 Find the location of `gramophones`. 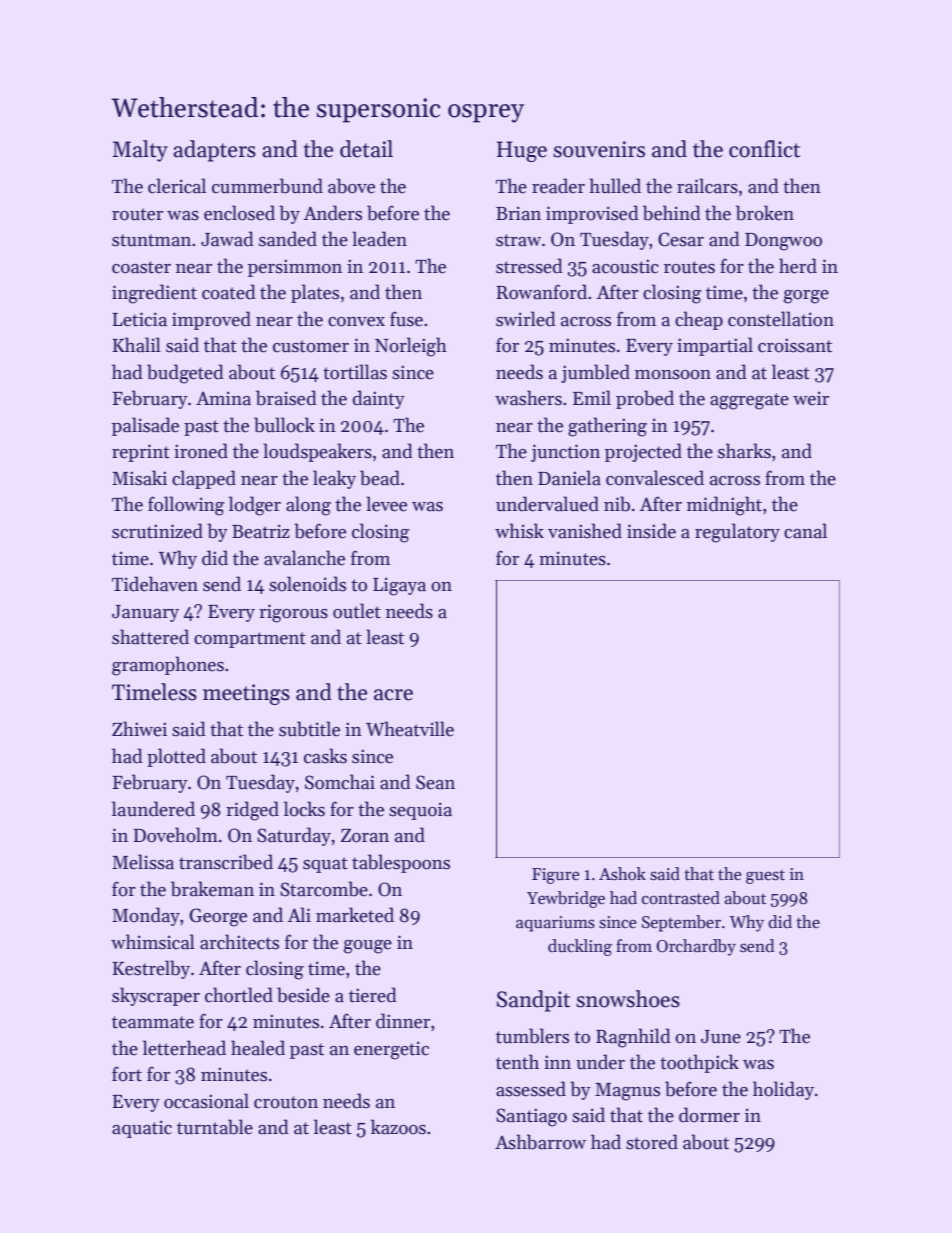

gramophones is located at coordinates (168, 666).
